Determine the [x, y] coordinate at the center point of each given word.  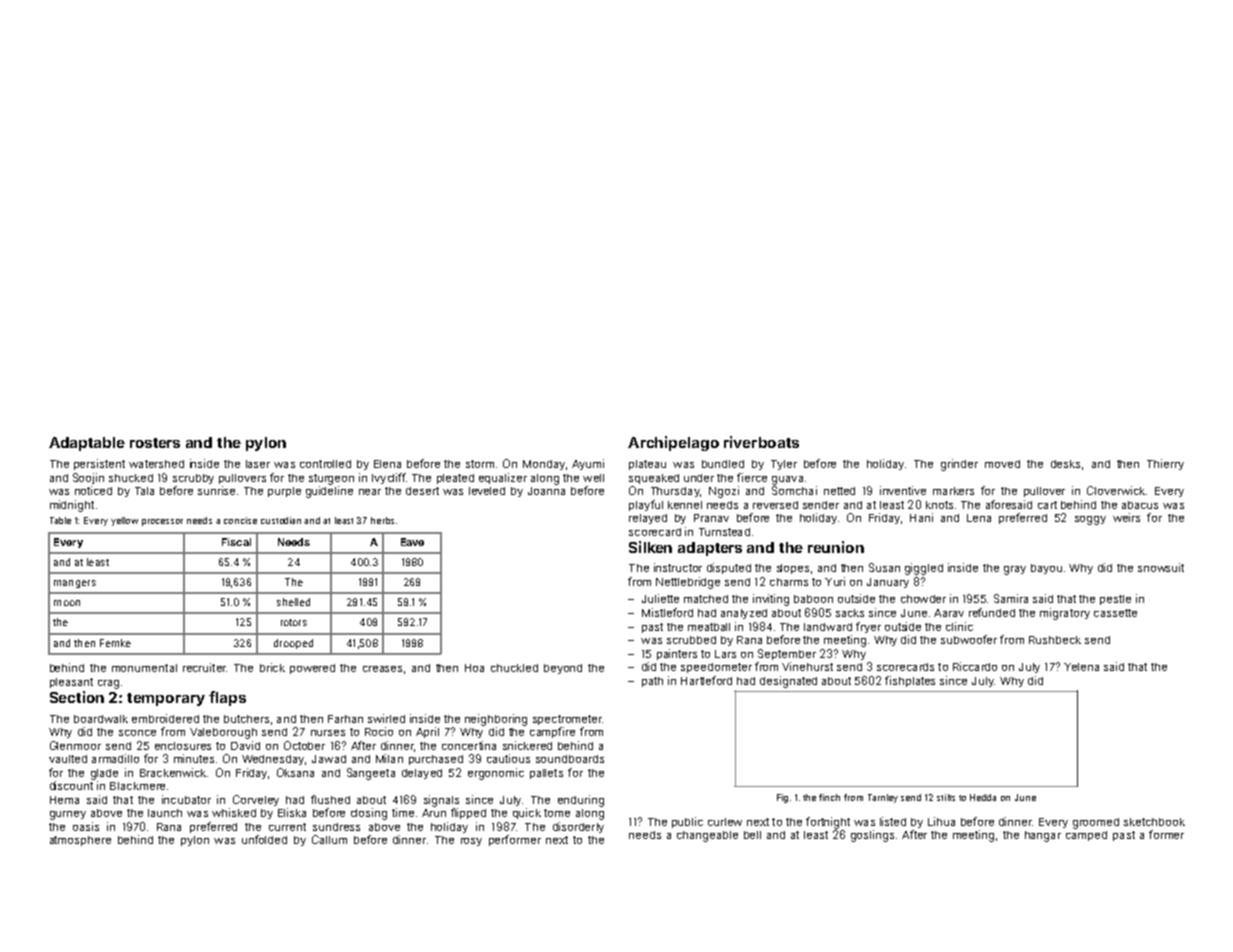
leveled [487, 491]
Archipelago [673, 443]
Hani [921, 517]
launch [165, 813]
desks [1065, 464]
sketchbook [1154, 822]
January [888, 583]
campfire [552, 732]
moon [67, 603]
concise [240, 520]
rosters [155, 443]
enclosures [183, 746]
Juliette [660, 598]
